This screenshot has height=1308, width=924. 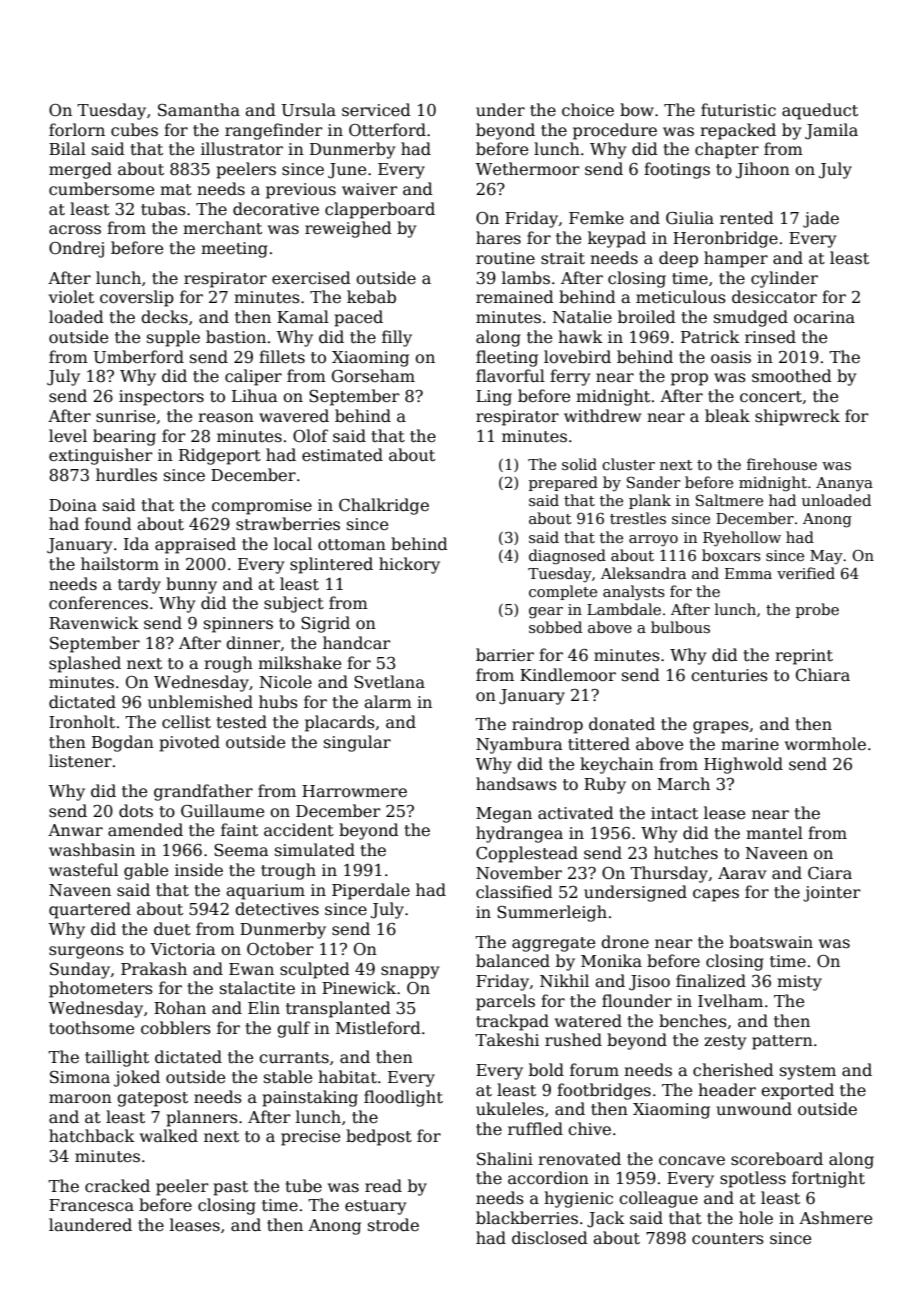 What do you see at coordinates (738, 110) in the screenshot?
I see `futuristic` at bounding box center [738, 110].
